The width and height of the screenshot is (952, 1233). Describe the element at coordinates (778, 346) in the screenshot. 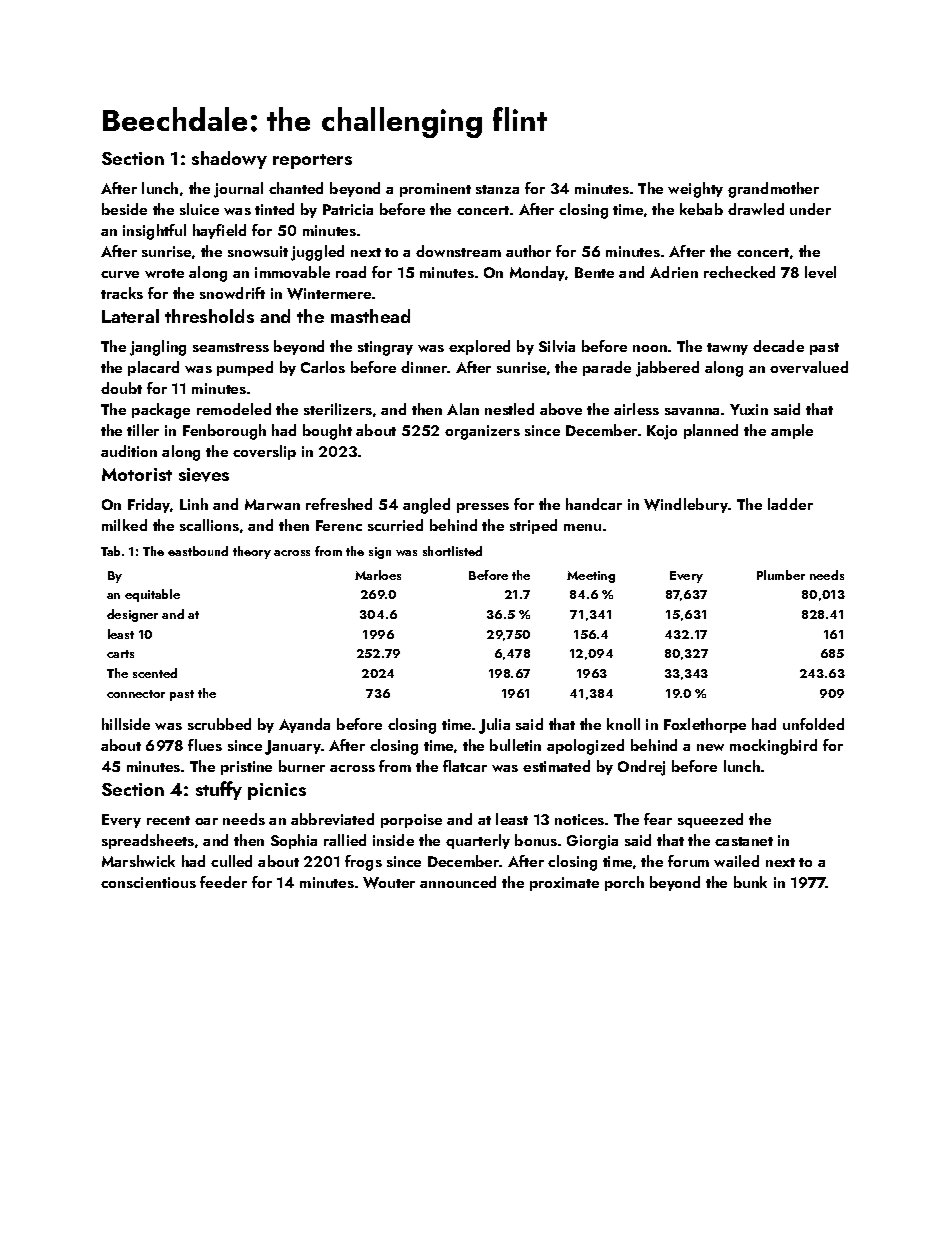

I see `decade` at that location.
